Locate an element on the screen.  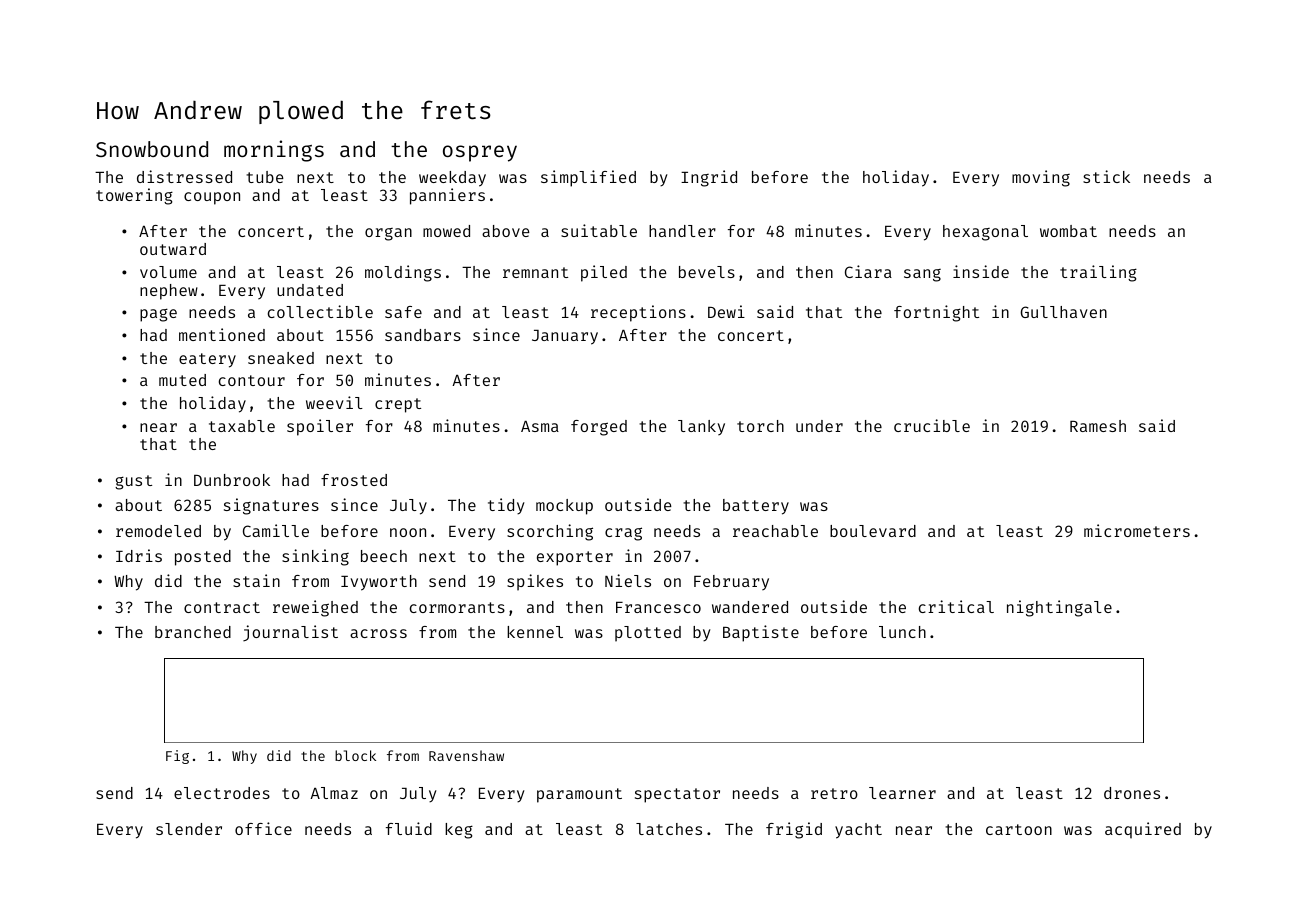
osprey is located at coordinates (480, 153).
